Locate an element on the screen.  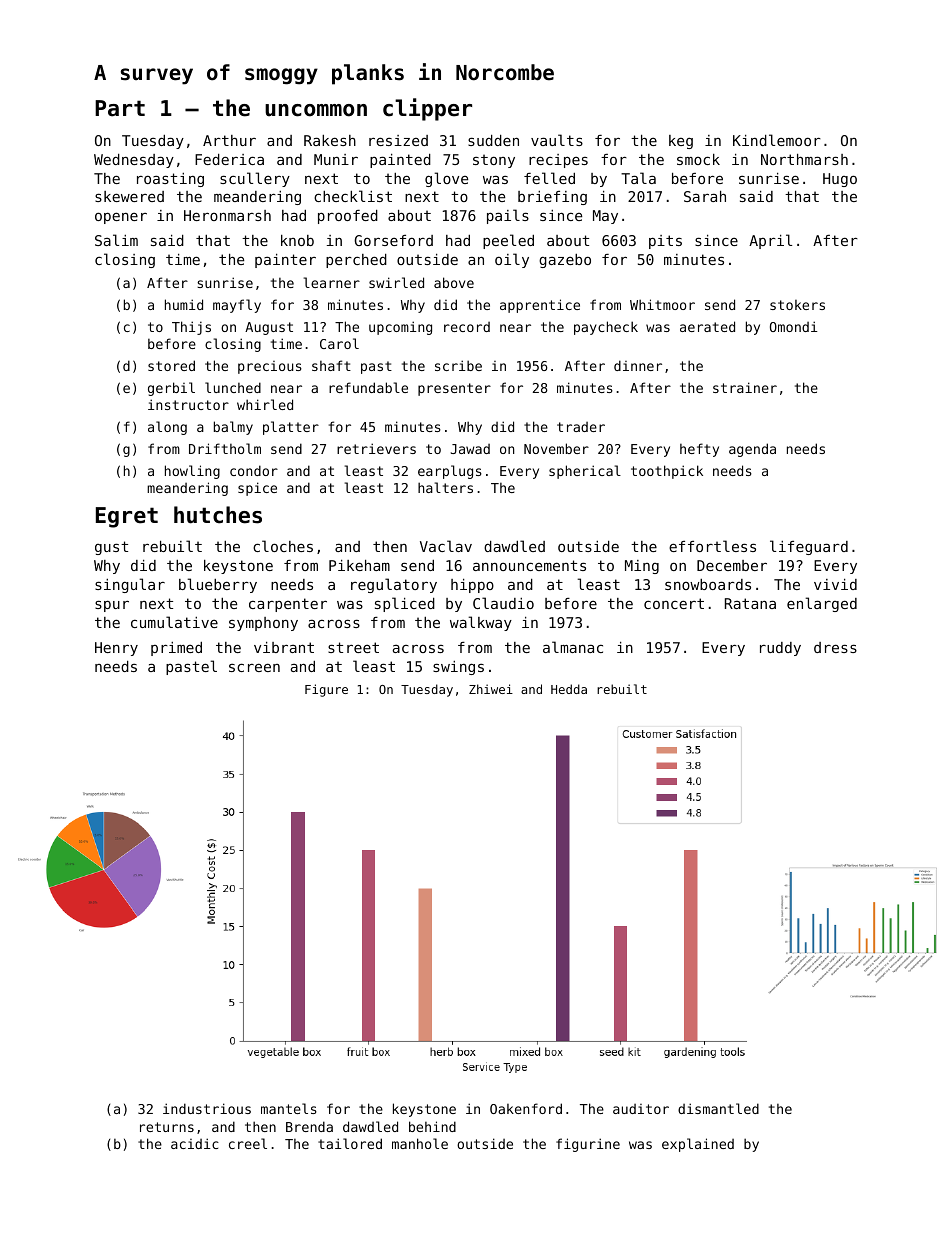
Claudio is located at coordinates (503, 603).
